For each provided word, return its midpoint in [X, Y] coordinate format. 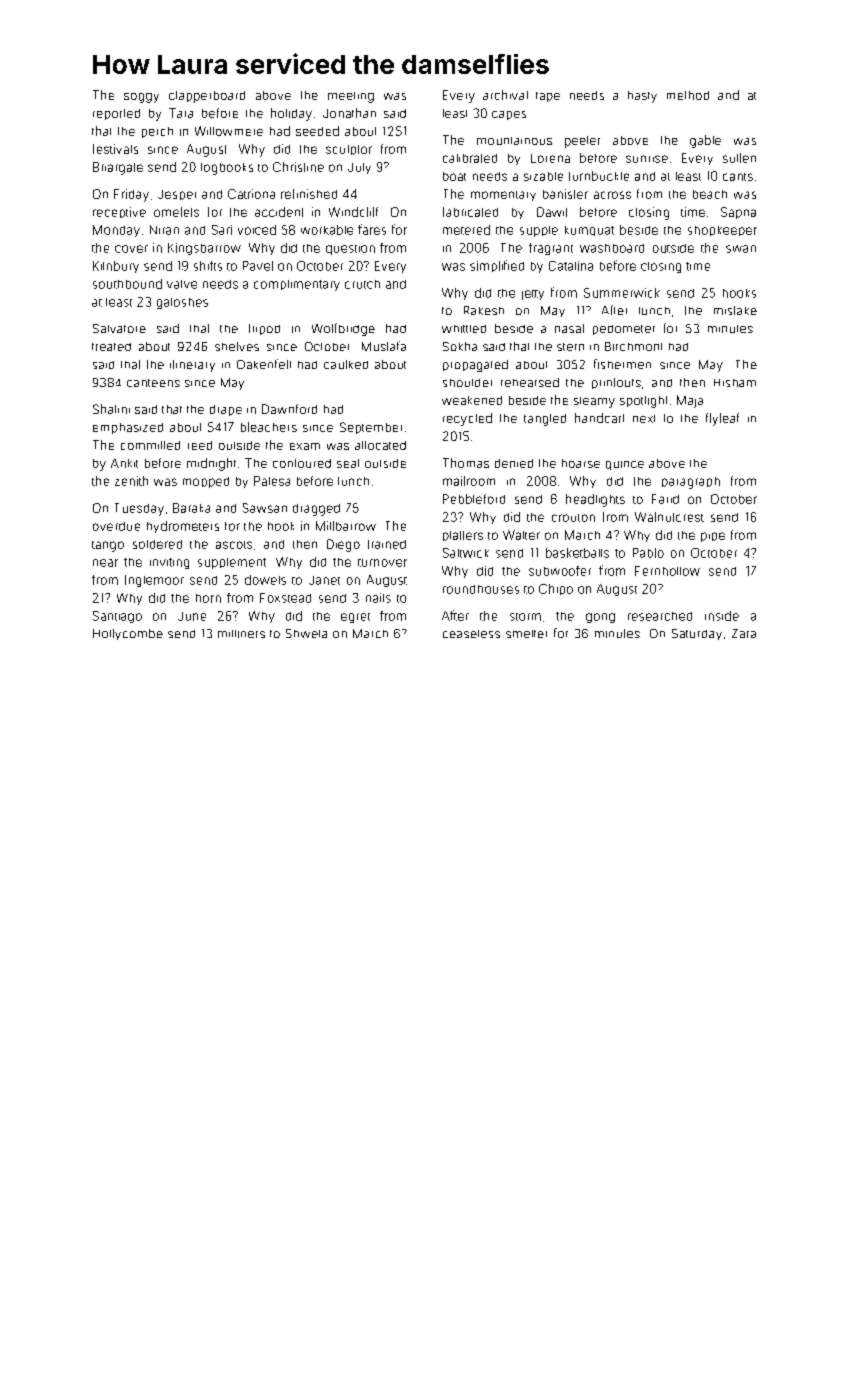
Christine [298, 167]
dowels [265, 580]
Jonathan [349, 113]
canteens [153, 383]
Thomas [466, 463]
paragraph [691, 483]
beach [710, 194]
